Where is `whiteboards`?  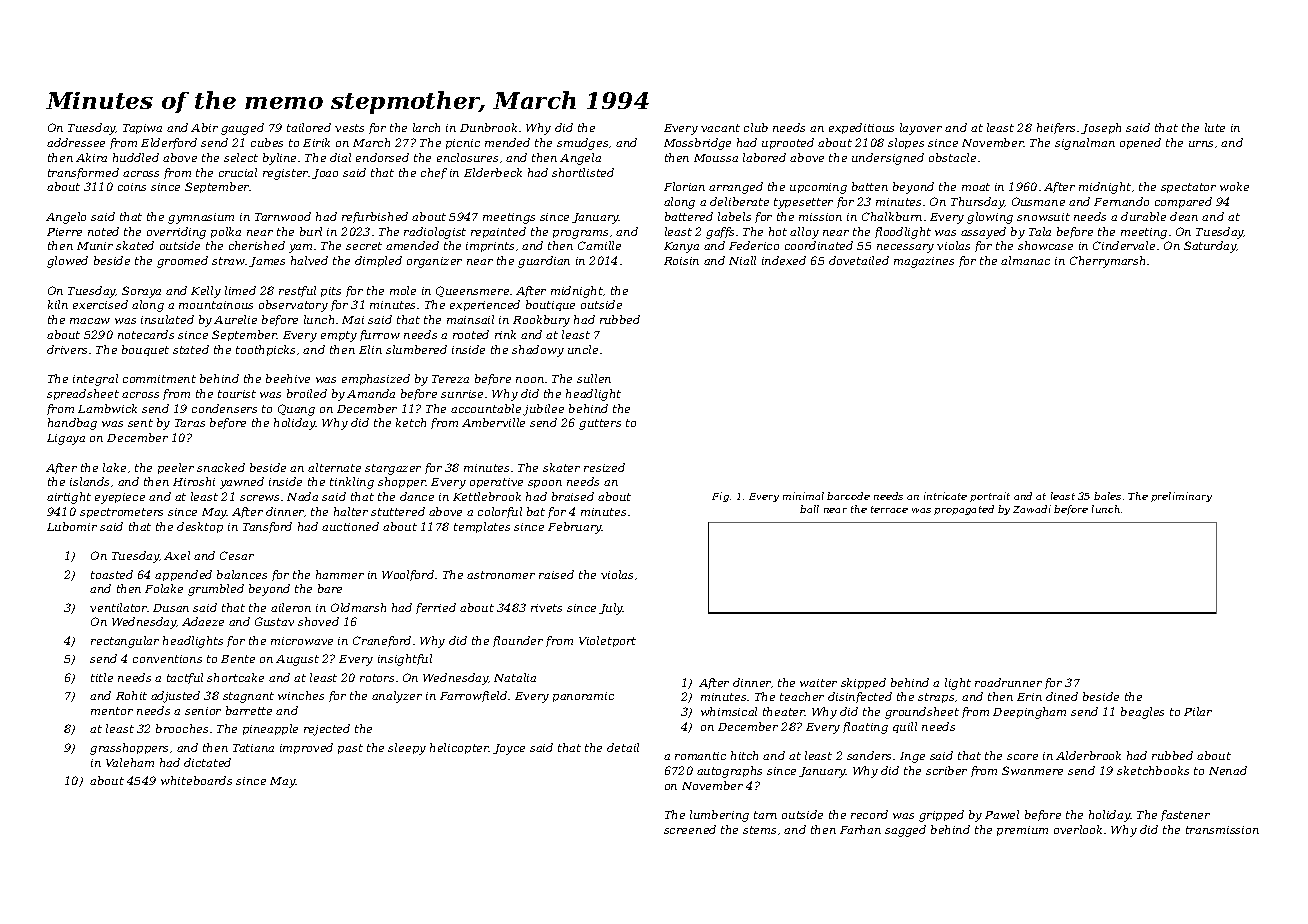 whiteboards is located at coordinates (196, 780).
